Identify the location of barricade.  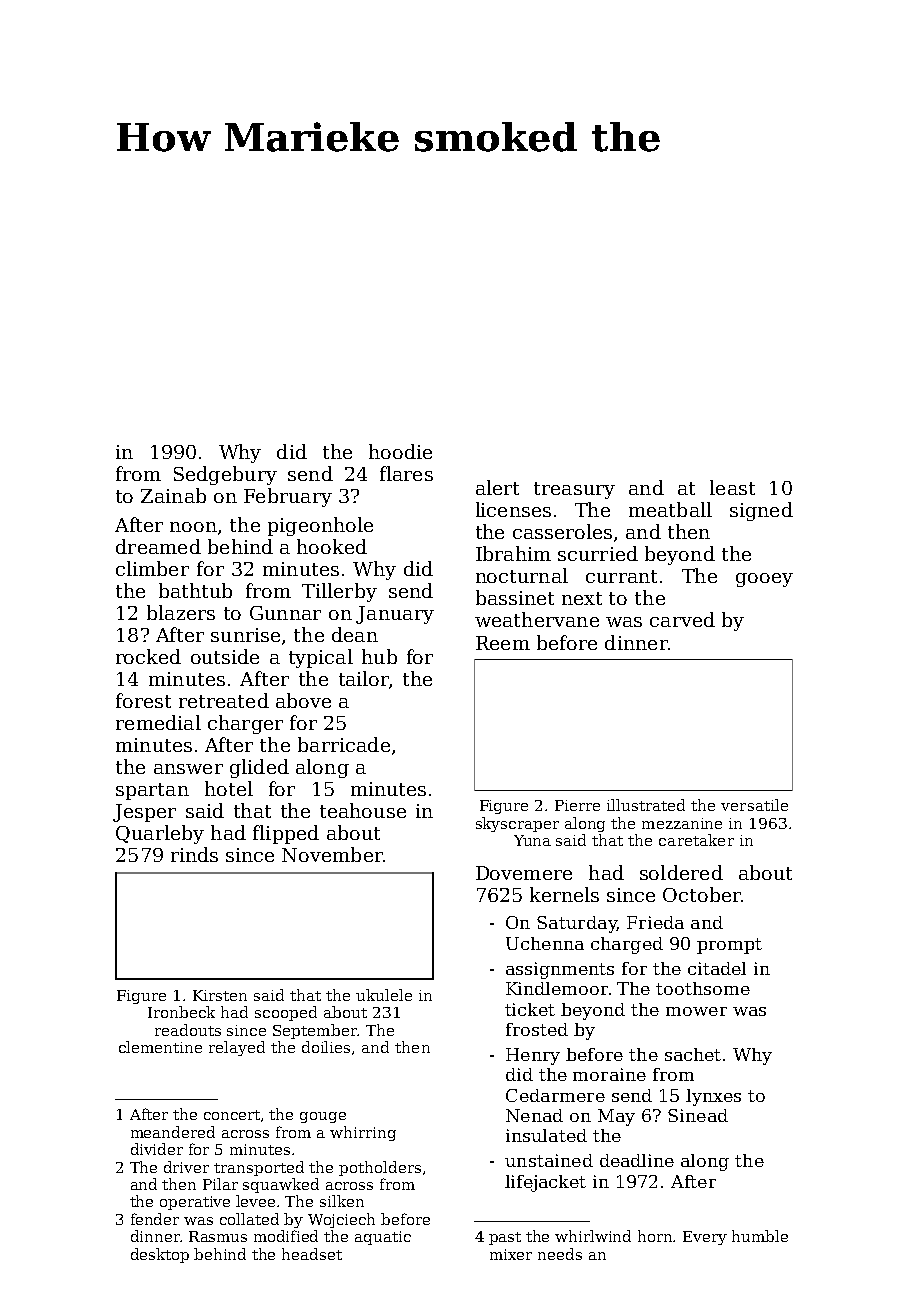
(344, 744).
